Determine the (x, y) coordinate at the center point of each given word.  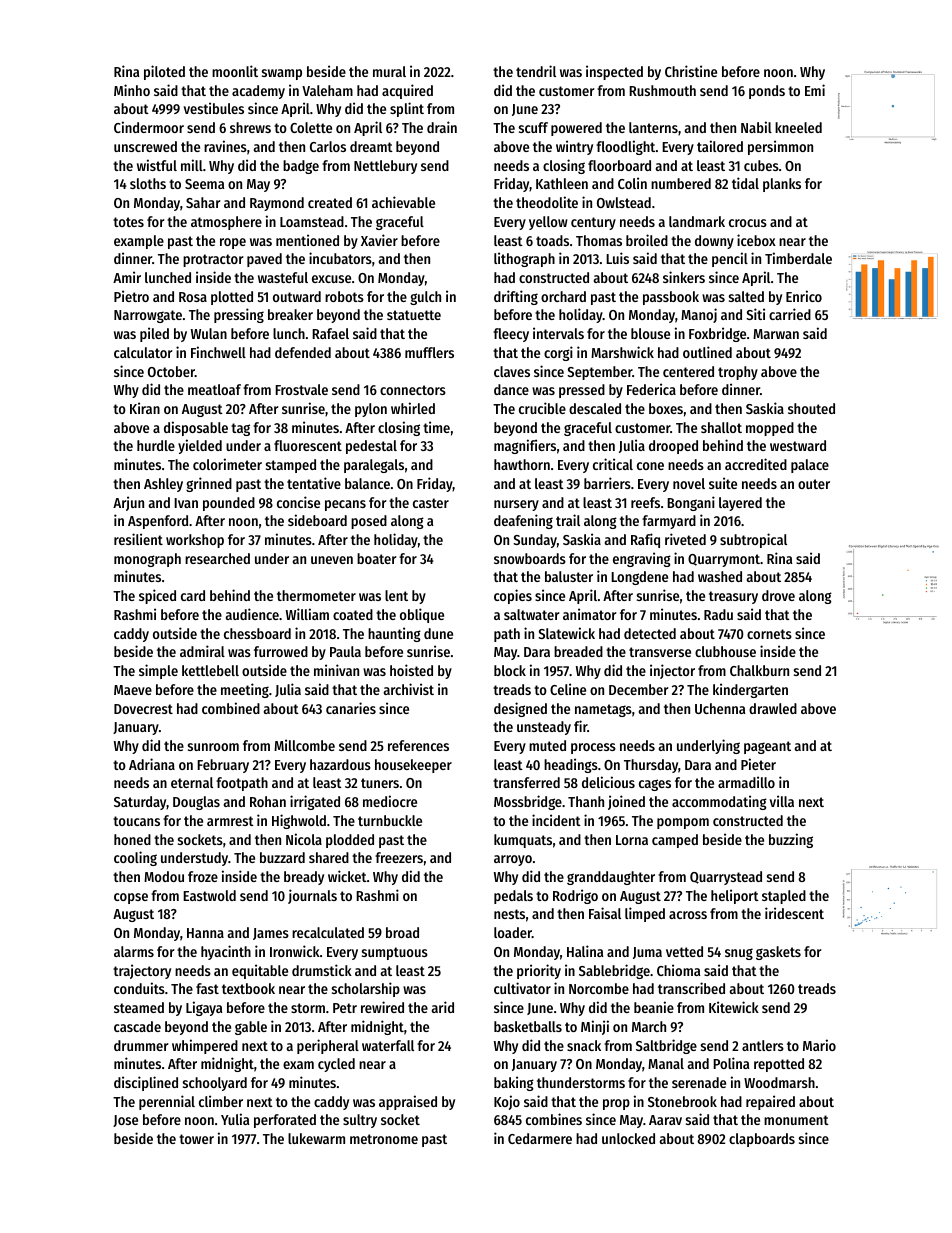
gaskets (778, 953)
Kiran (145, 408)
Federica (651, 389)
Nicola (304, 839)
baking (514, 1083)
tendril (536, 71)
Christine (691, 71)
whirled (413, 408)
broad (402, 932)
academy (258, 92)
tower (196, 1139)
